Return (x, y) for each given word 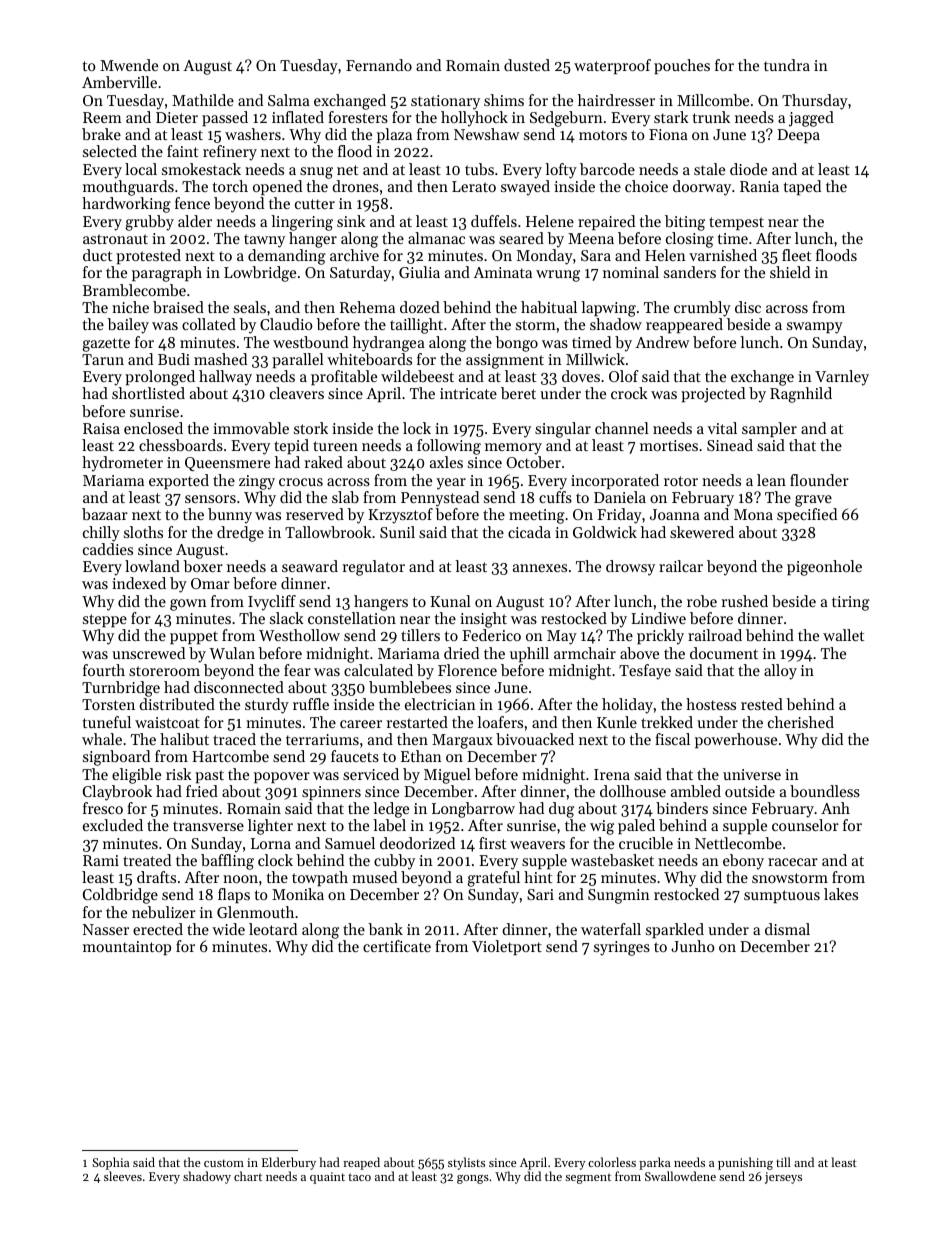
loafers (500, 722)
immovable (251, 428)
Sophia (110, 1163)
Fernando (379, 65)
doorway (702, 188)
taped (802, 187)
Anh (835, 808)
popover (282, 777)
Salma (289, 100)
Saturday (360, 274)
